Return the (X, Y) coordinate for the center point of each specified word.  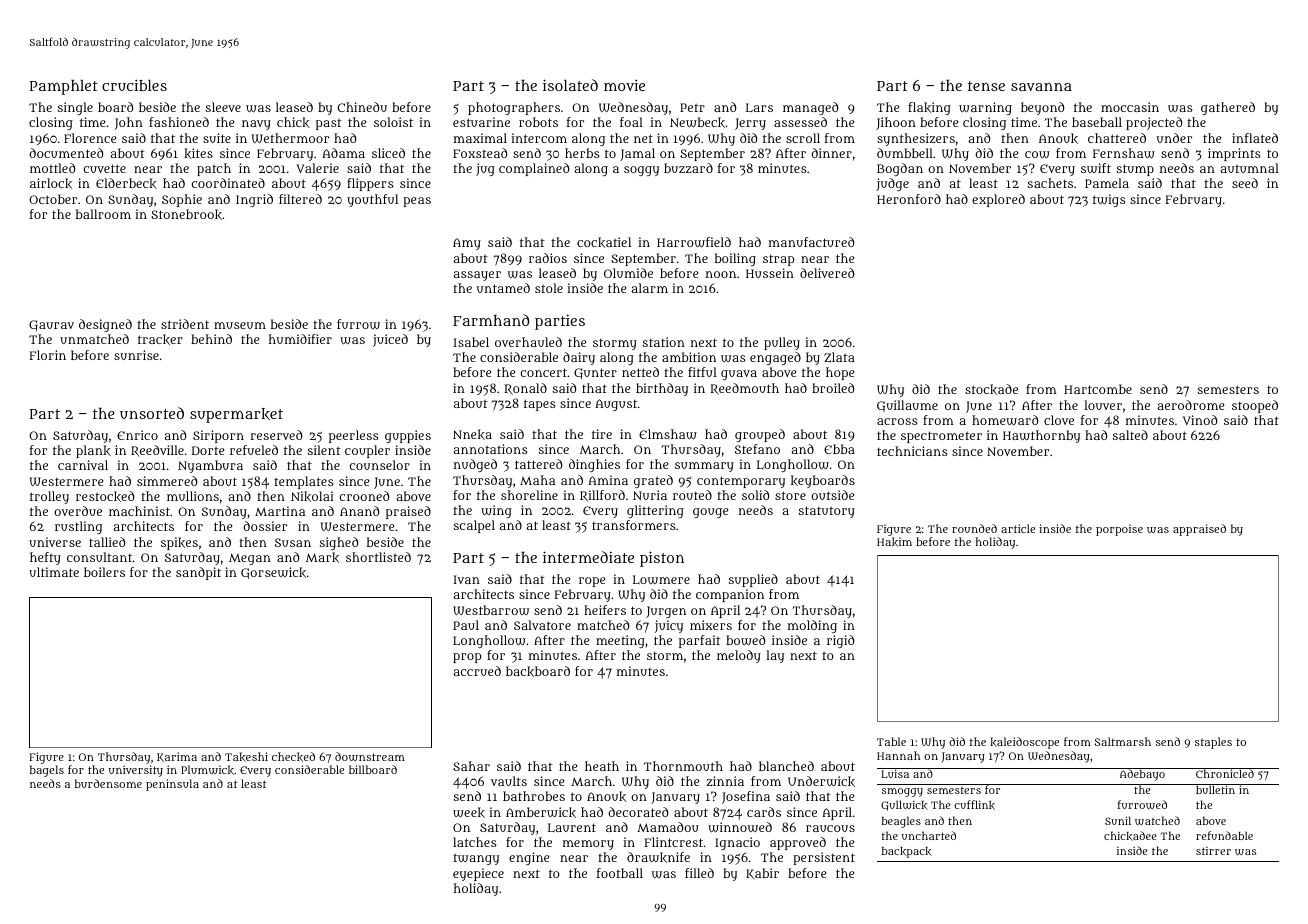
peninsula (172, 785)
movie (624, 85)
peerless (354, 436)
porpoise (1119, 530)
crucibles (134, 85)
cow (1037, 155)
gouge (711, 513)
